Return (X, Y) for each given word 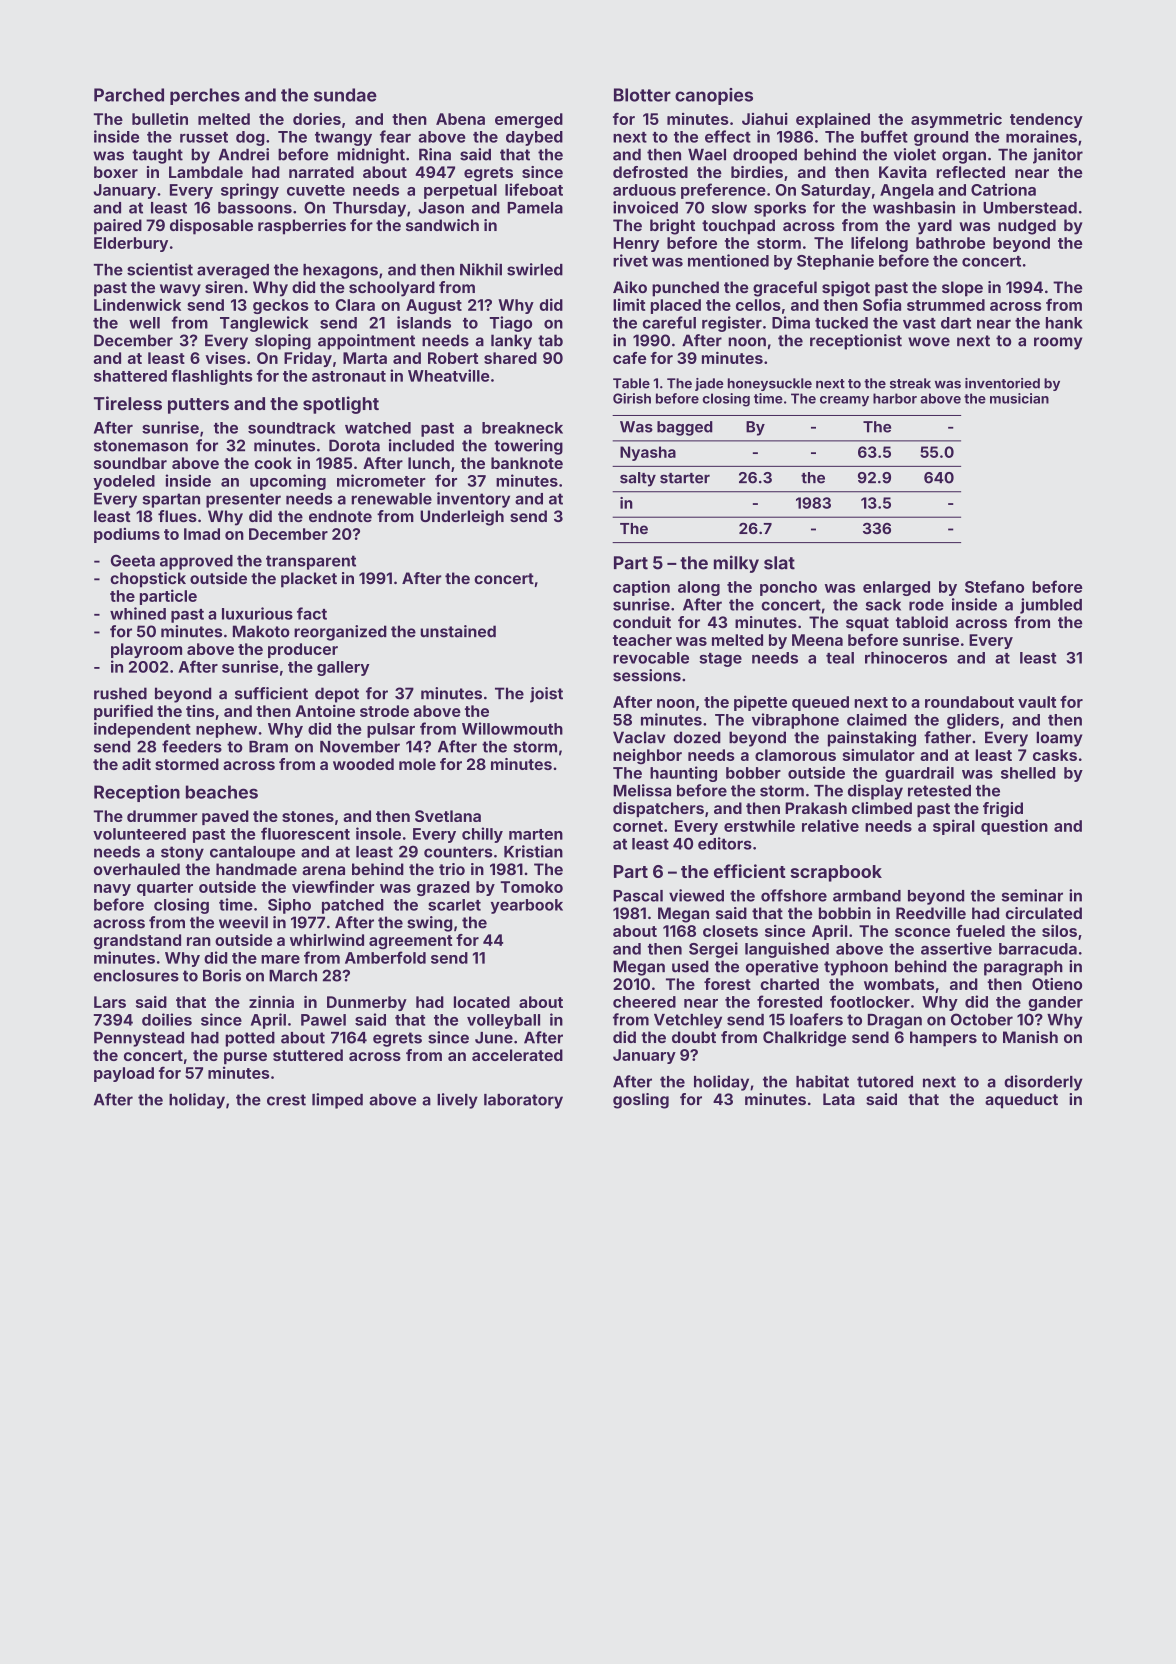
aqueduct (1021, 1101)
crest (286, 1100)
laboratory (523, 1101)
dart (956, 323)
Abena (460, 119)
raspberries (302, 227)
